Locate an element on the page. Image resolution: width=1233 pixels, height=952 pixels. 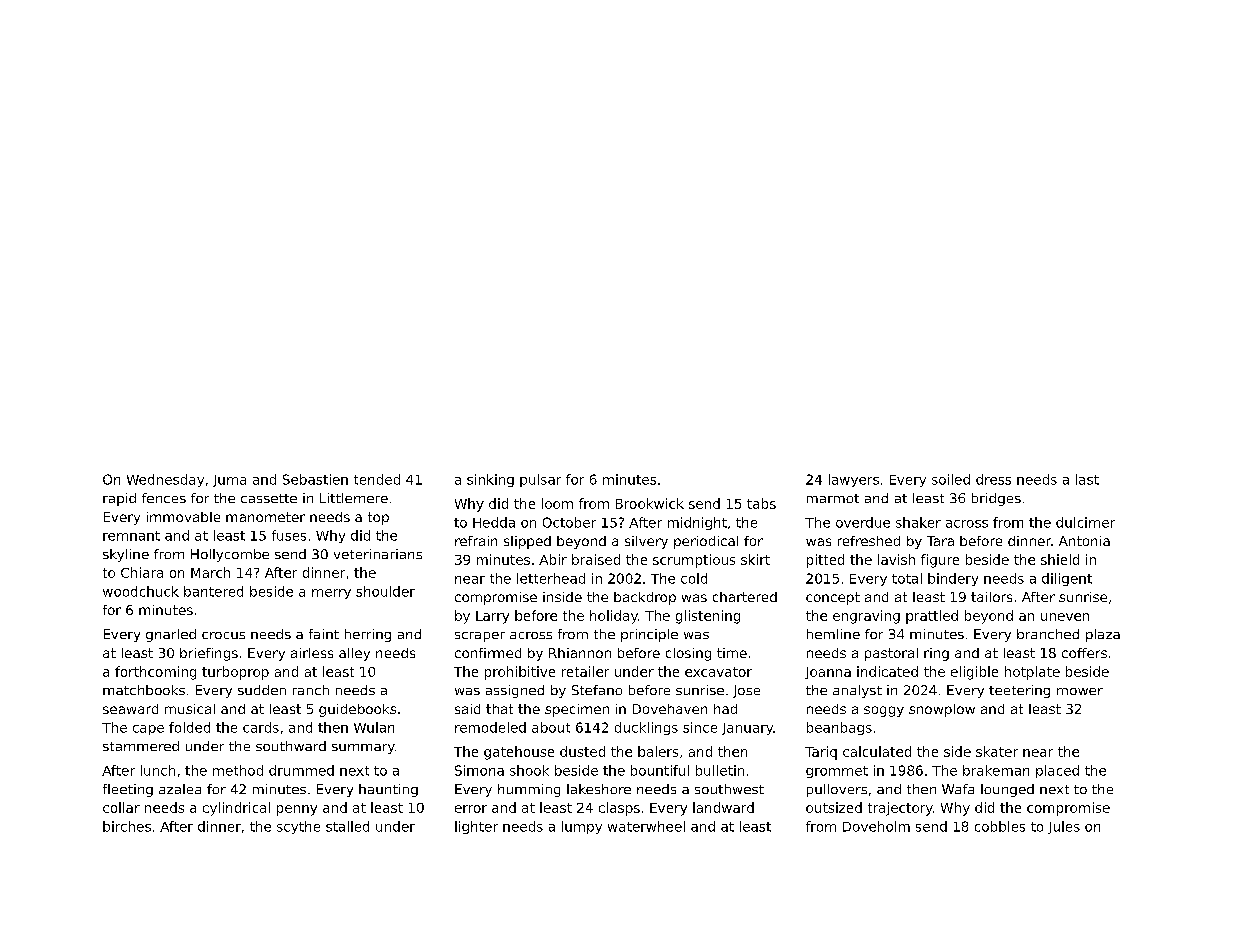
azalea is located at coordinates (180, 789).
